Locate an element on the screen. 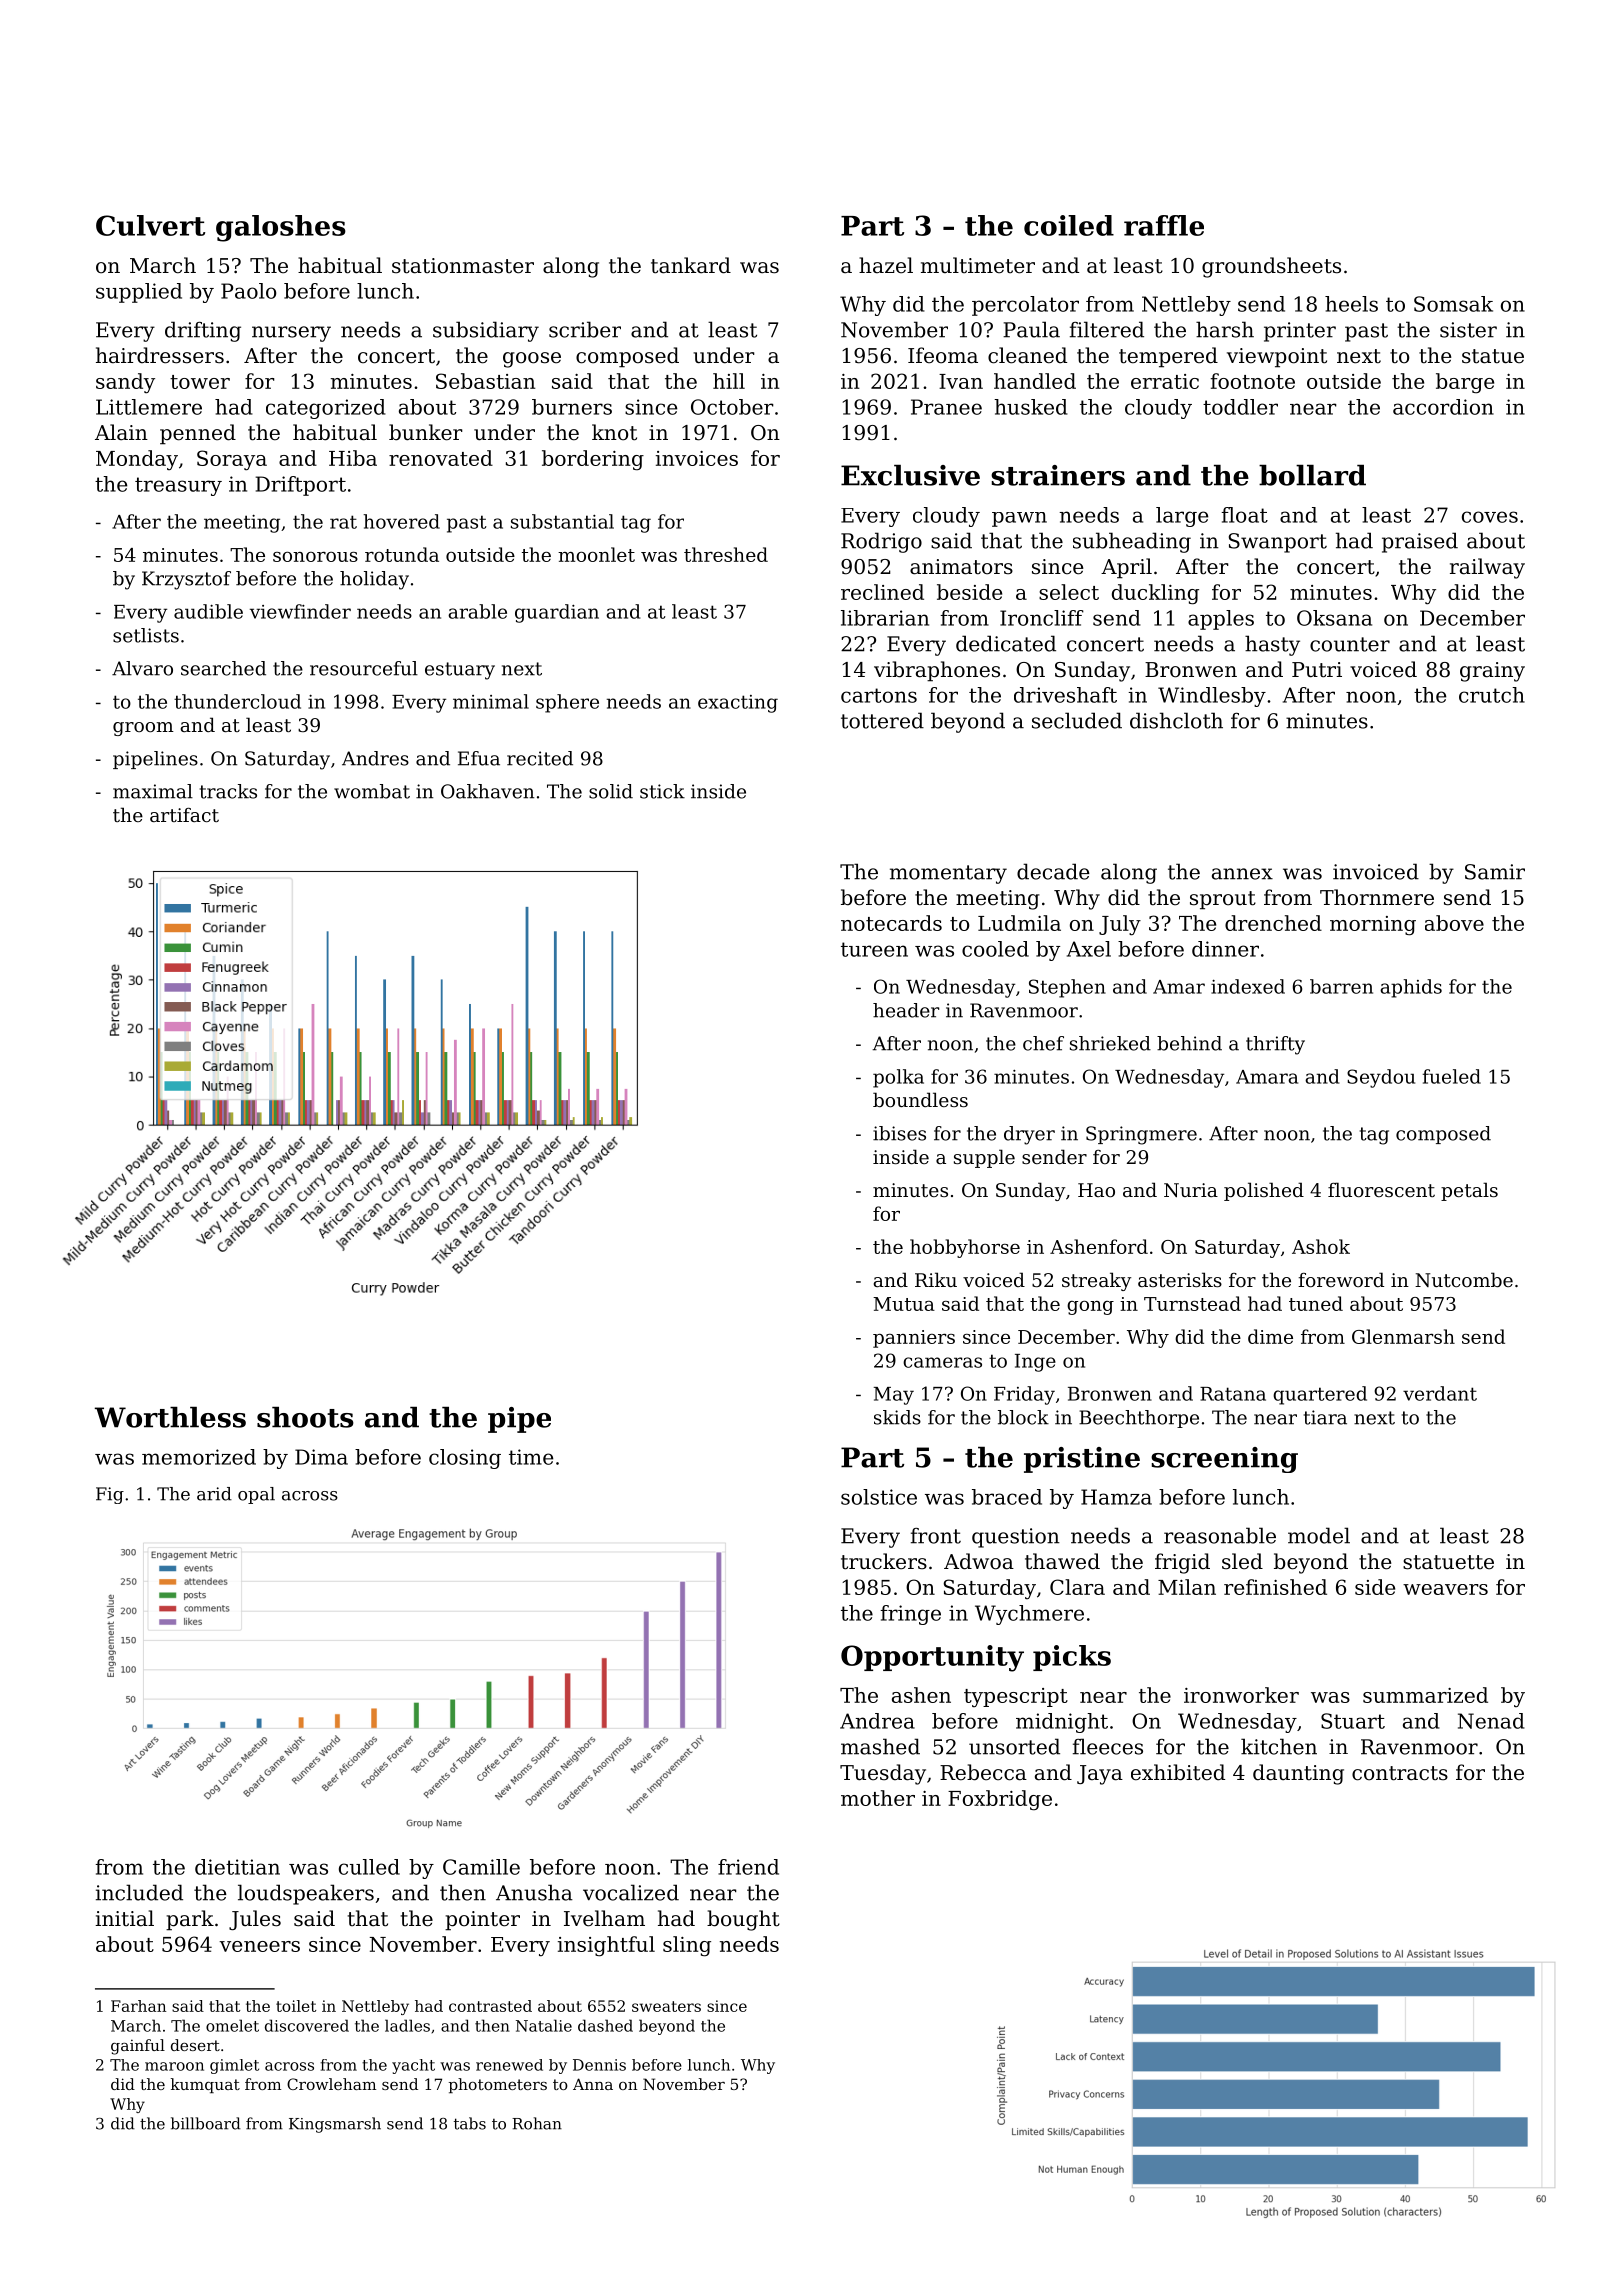 The width and height of the screenshot is (1620, 2292). Putri is located at coordinates (1317, 670).
